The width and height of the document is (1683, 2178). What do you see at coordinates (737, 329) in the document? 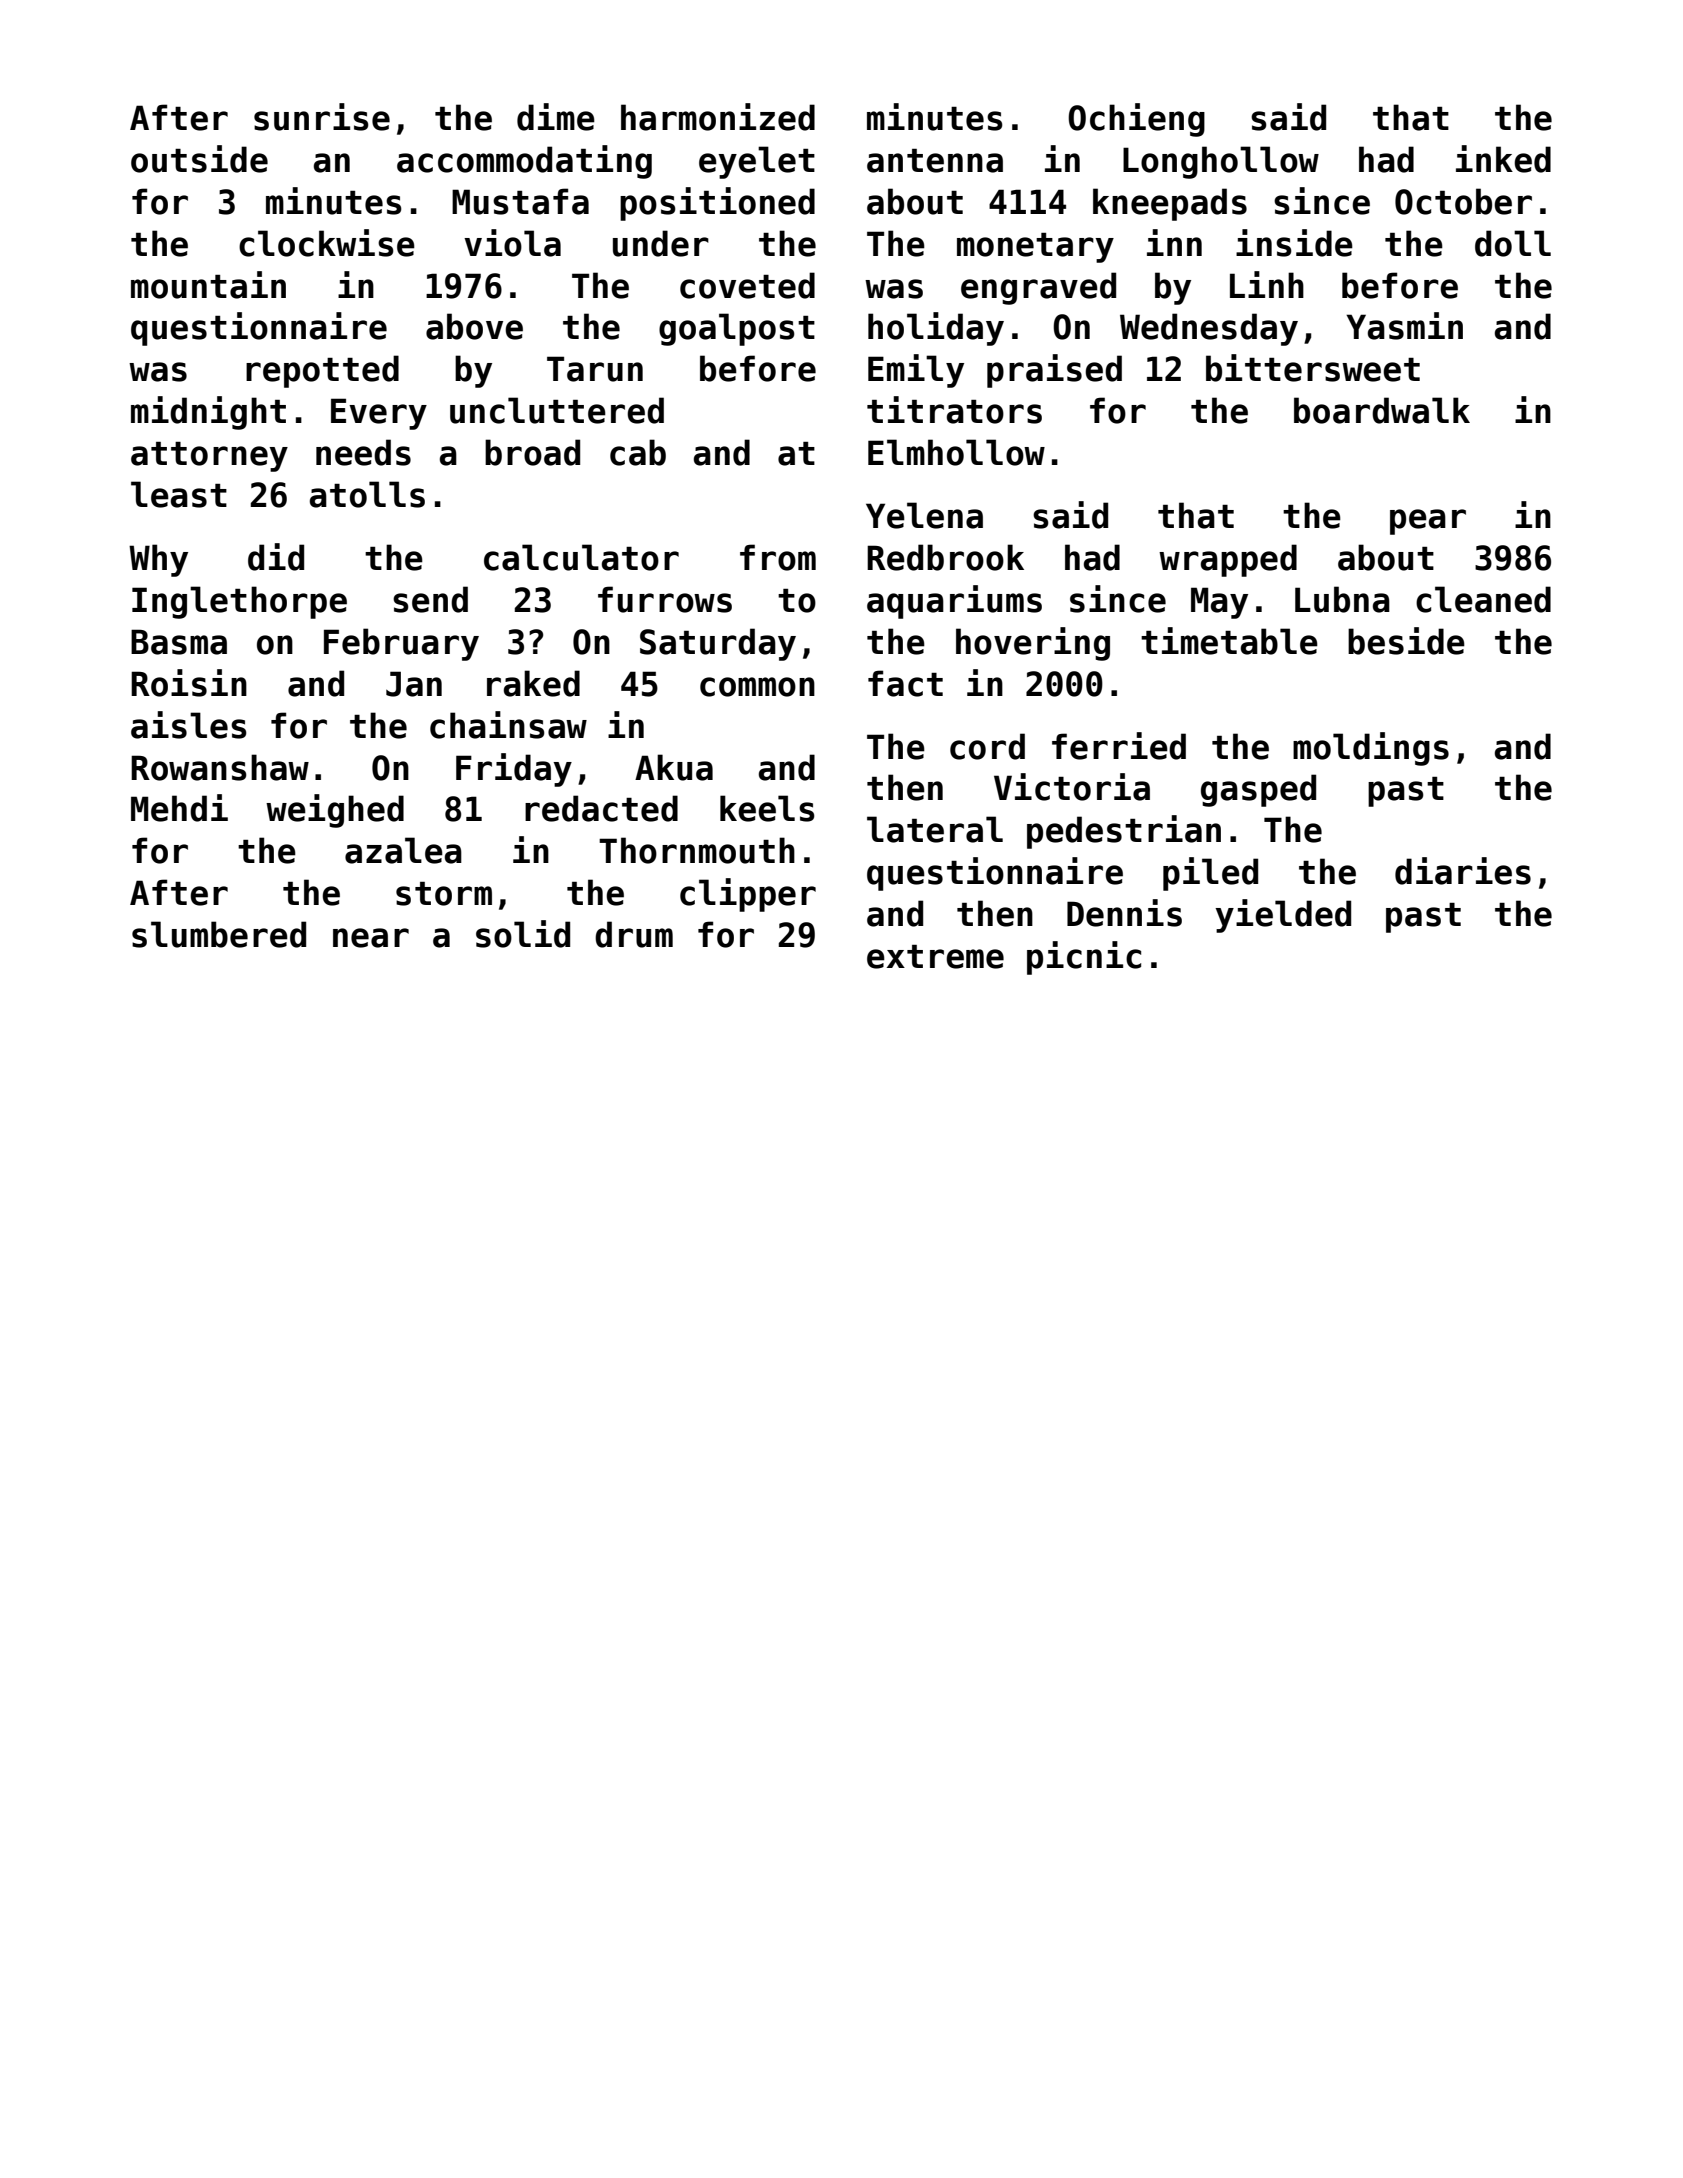
I see `goalpost` at bounding box center [737, 329].
